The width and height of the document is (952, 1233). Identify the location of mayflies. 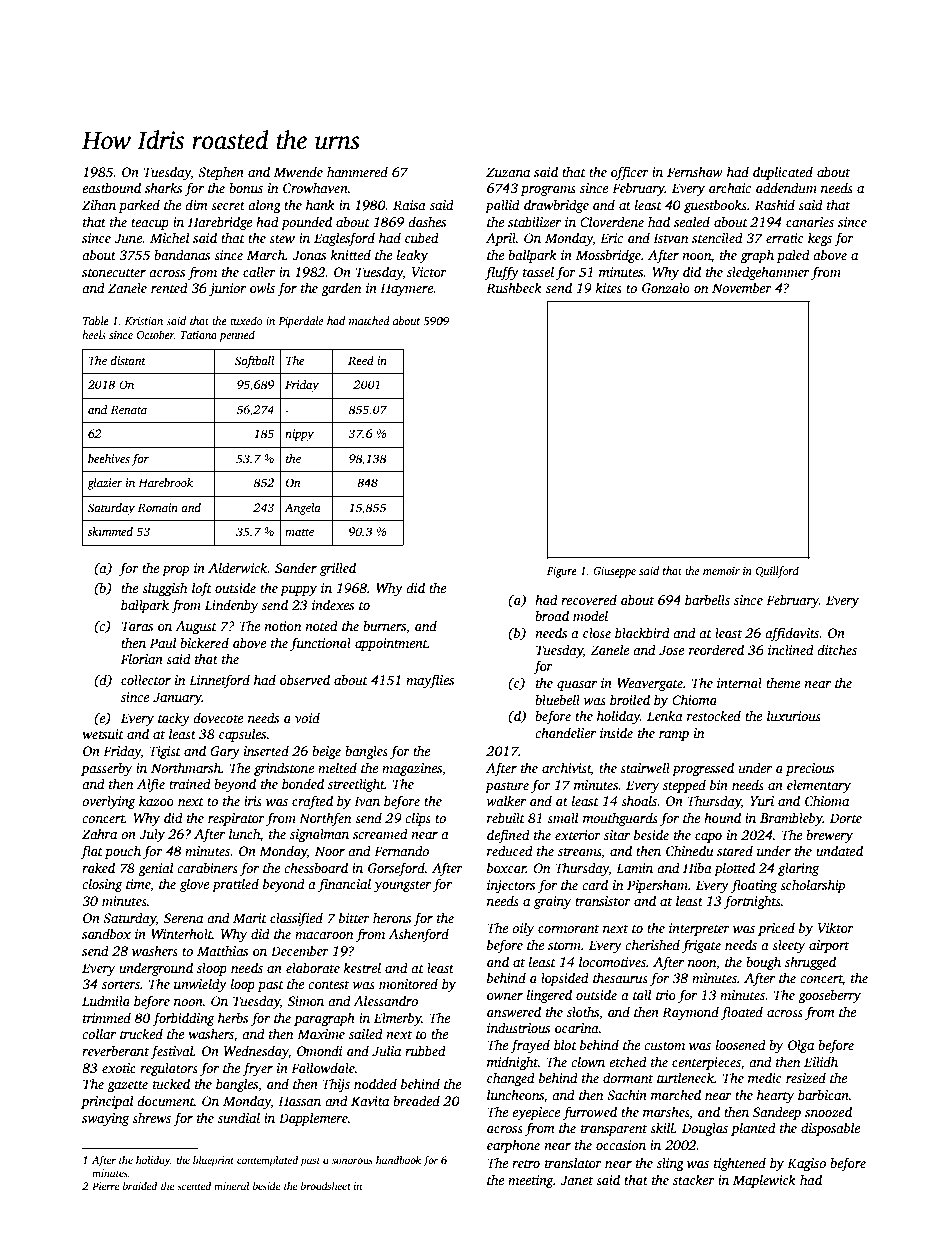
(430, 681).
